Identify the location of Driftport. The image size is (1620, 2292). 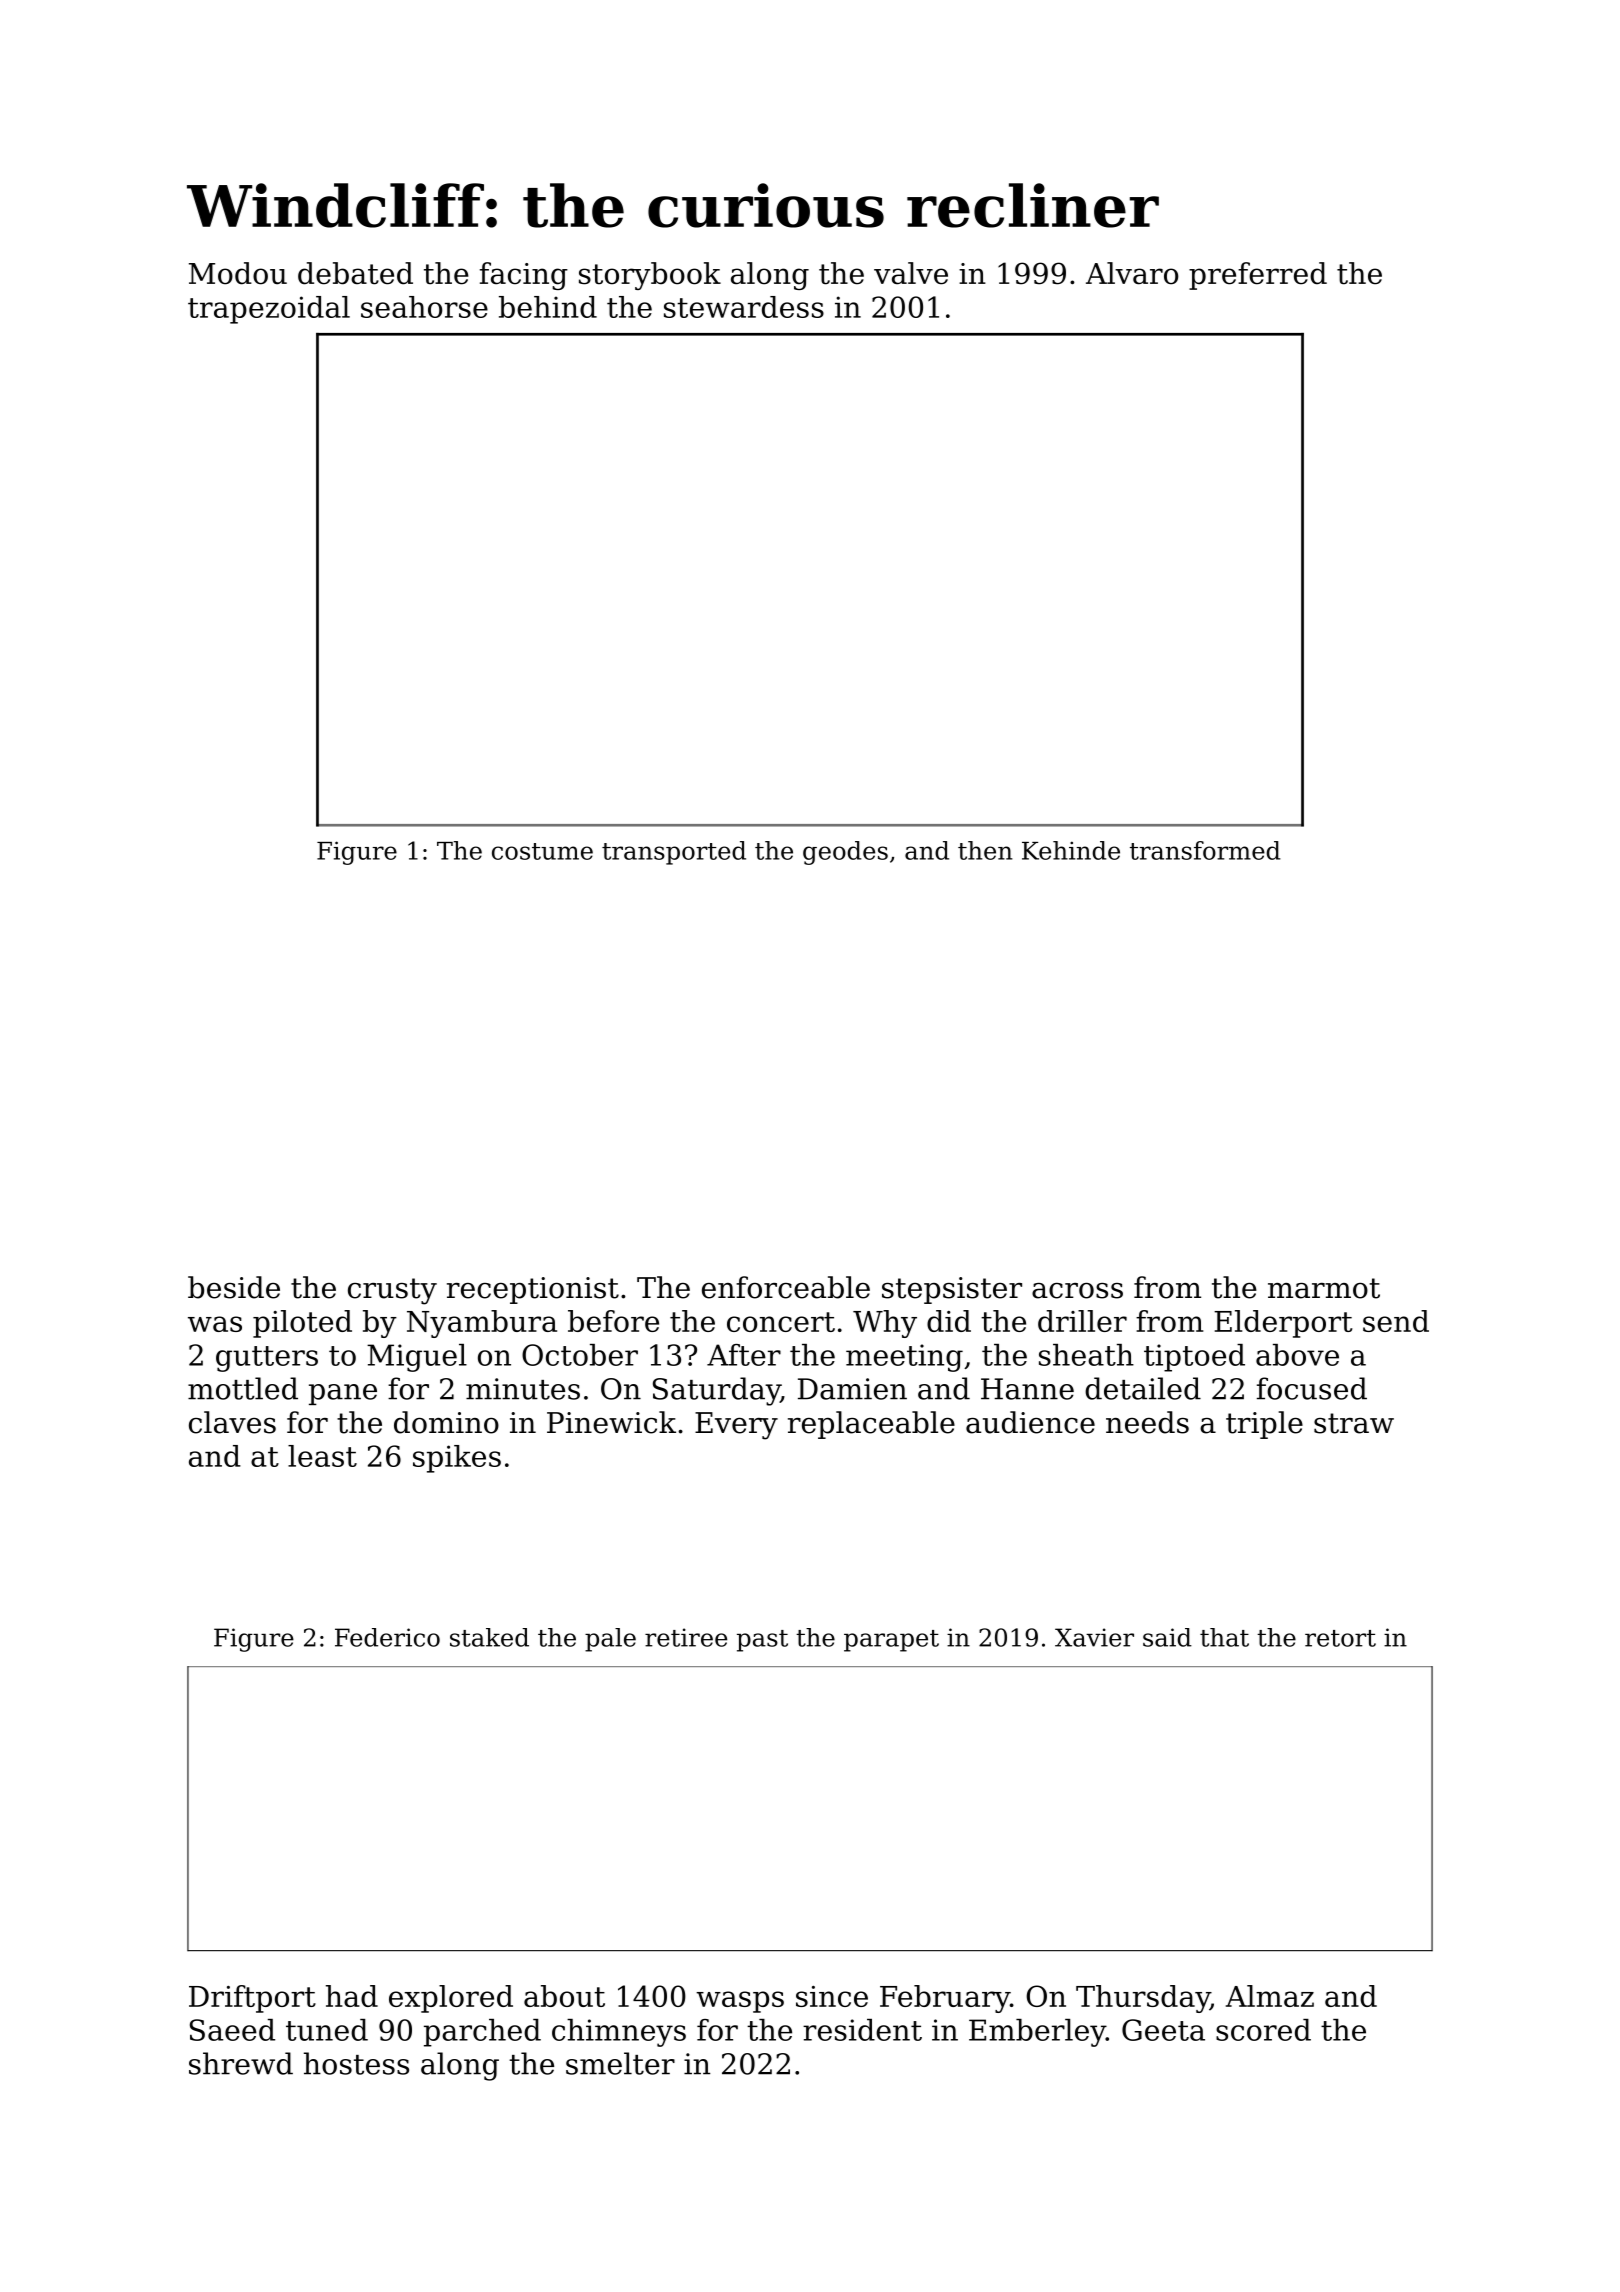
(252, 1999).
